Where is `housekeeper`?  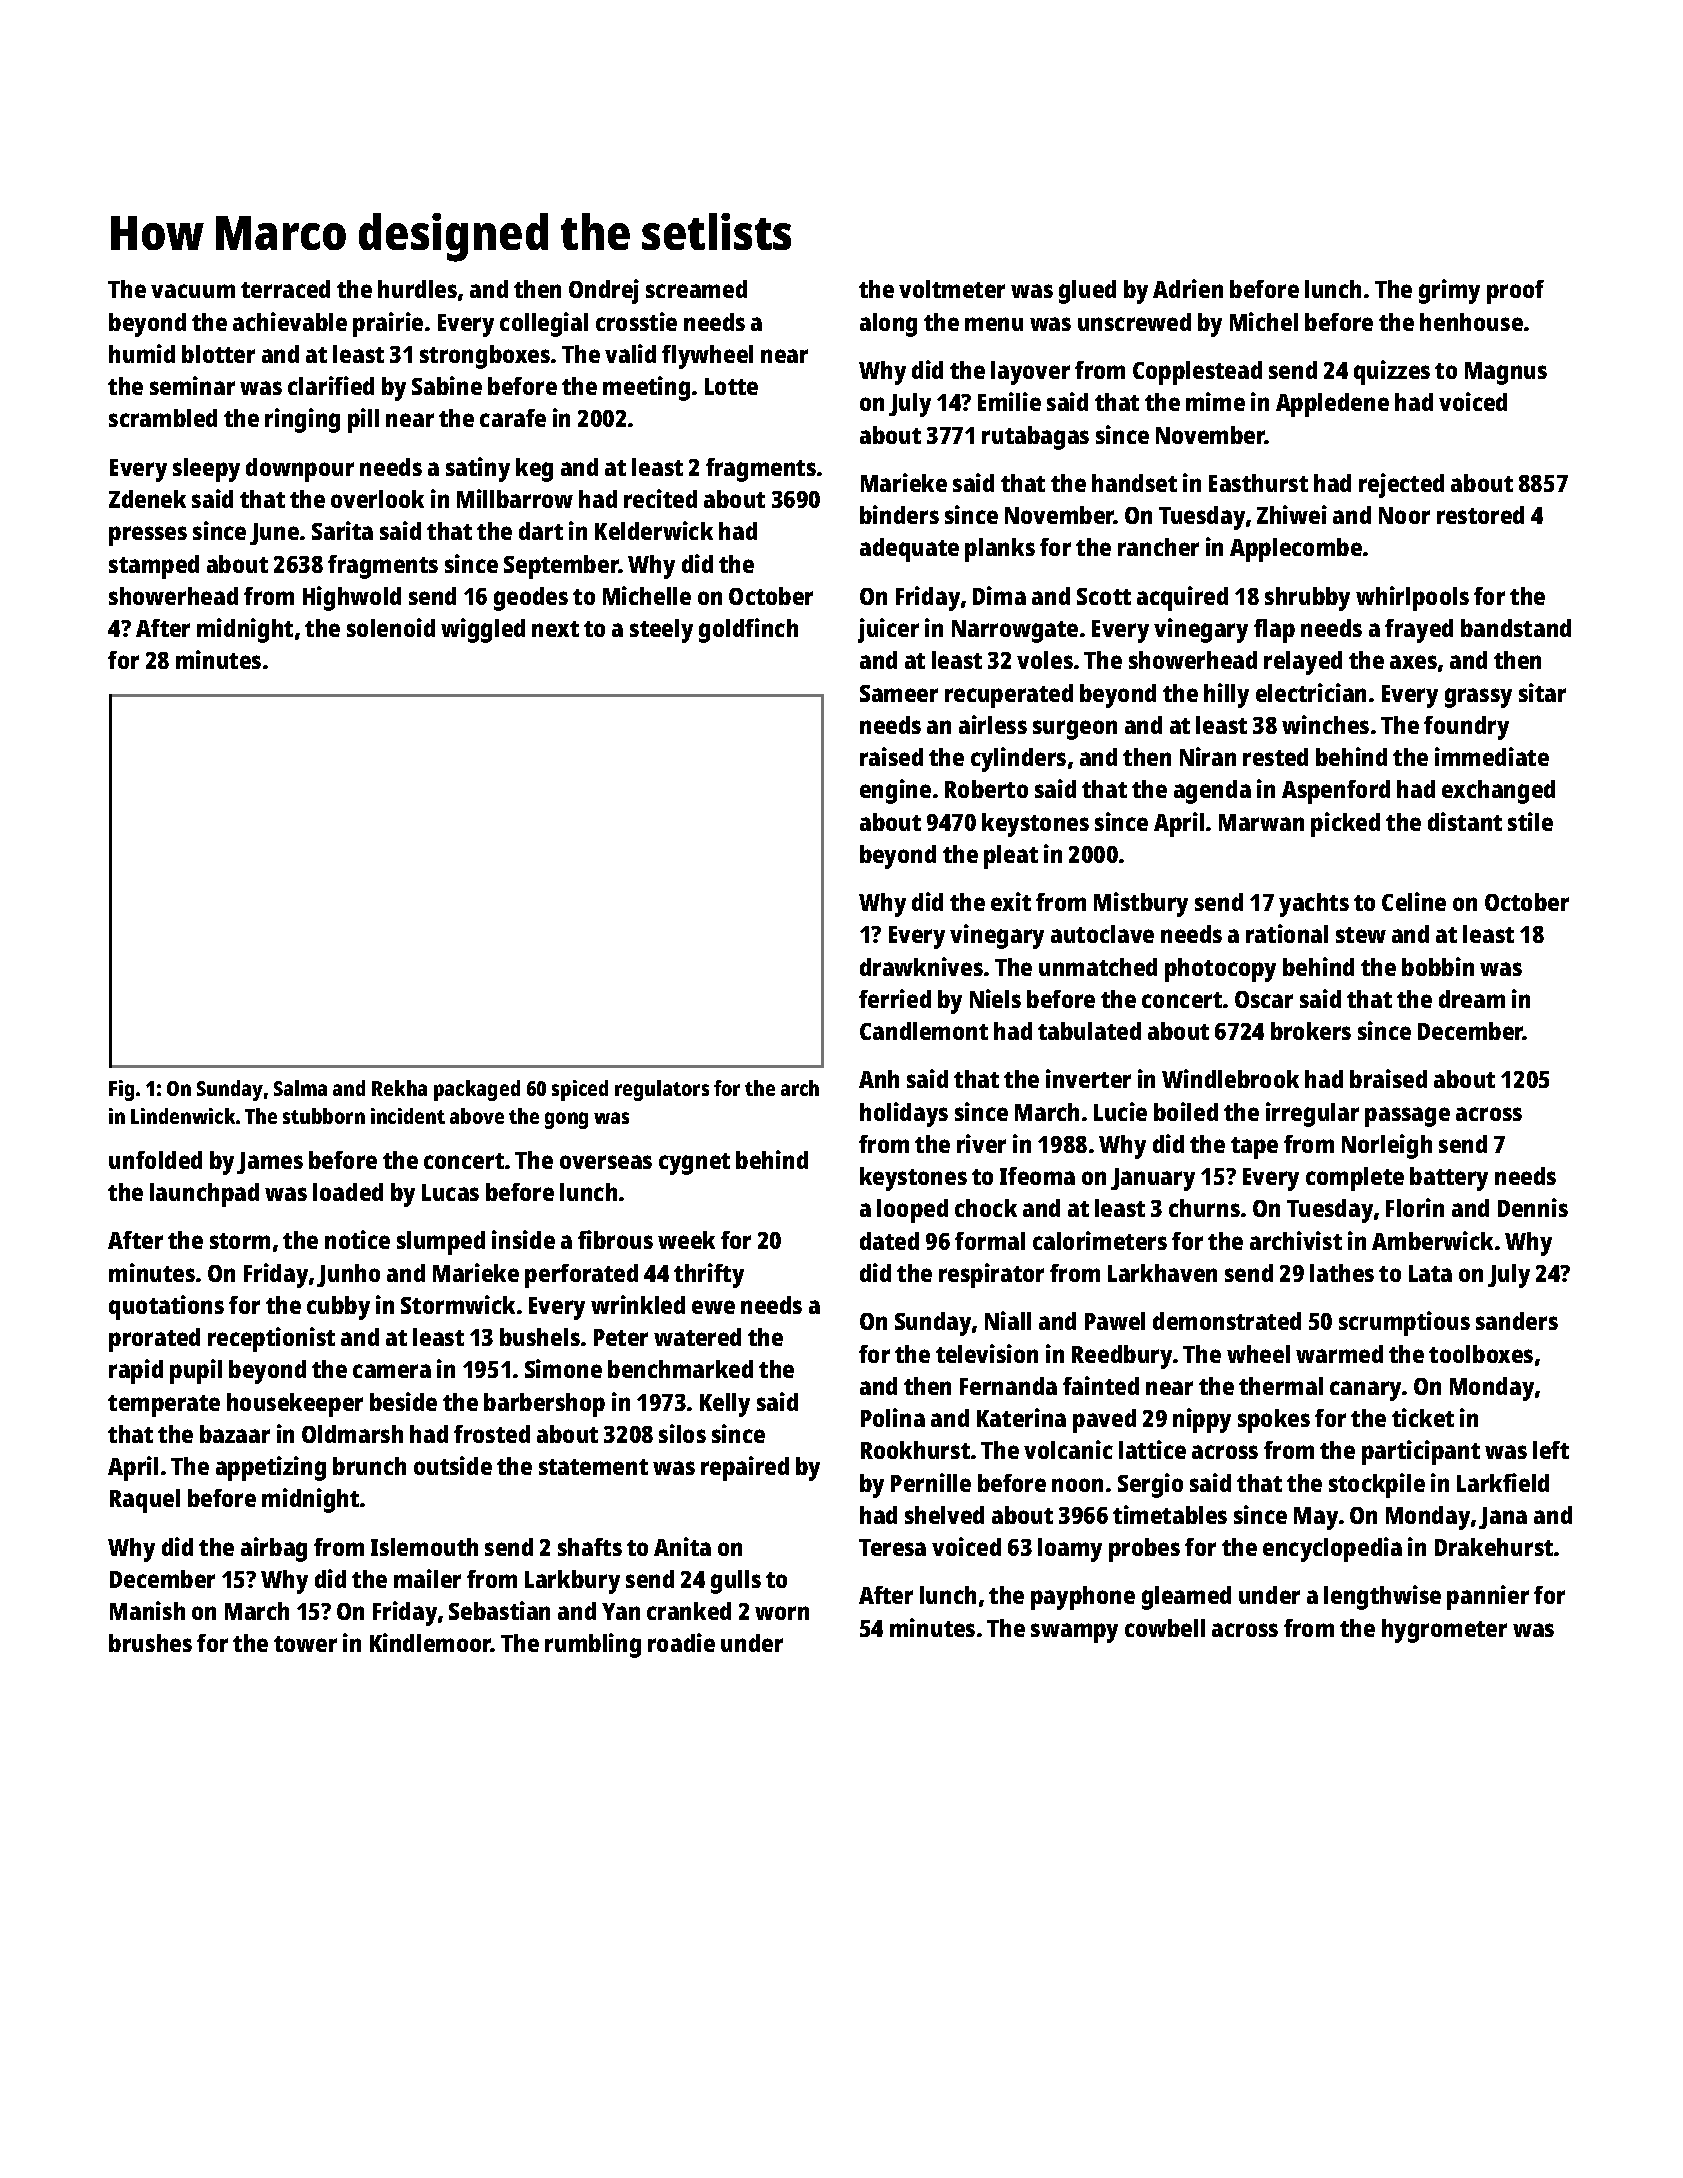 housekeeper is located at coordinates (295, 1405).
